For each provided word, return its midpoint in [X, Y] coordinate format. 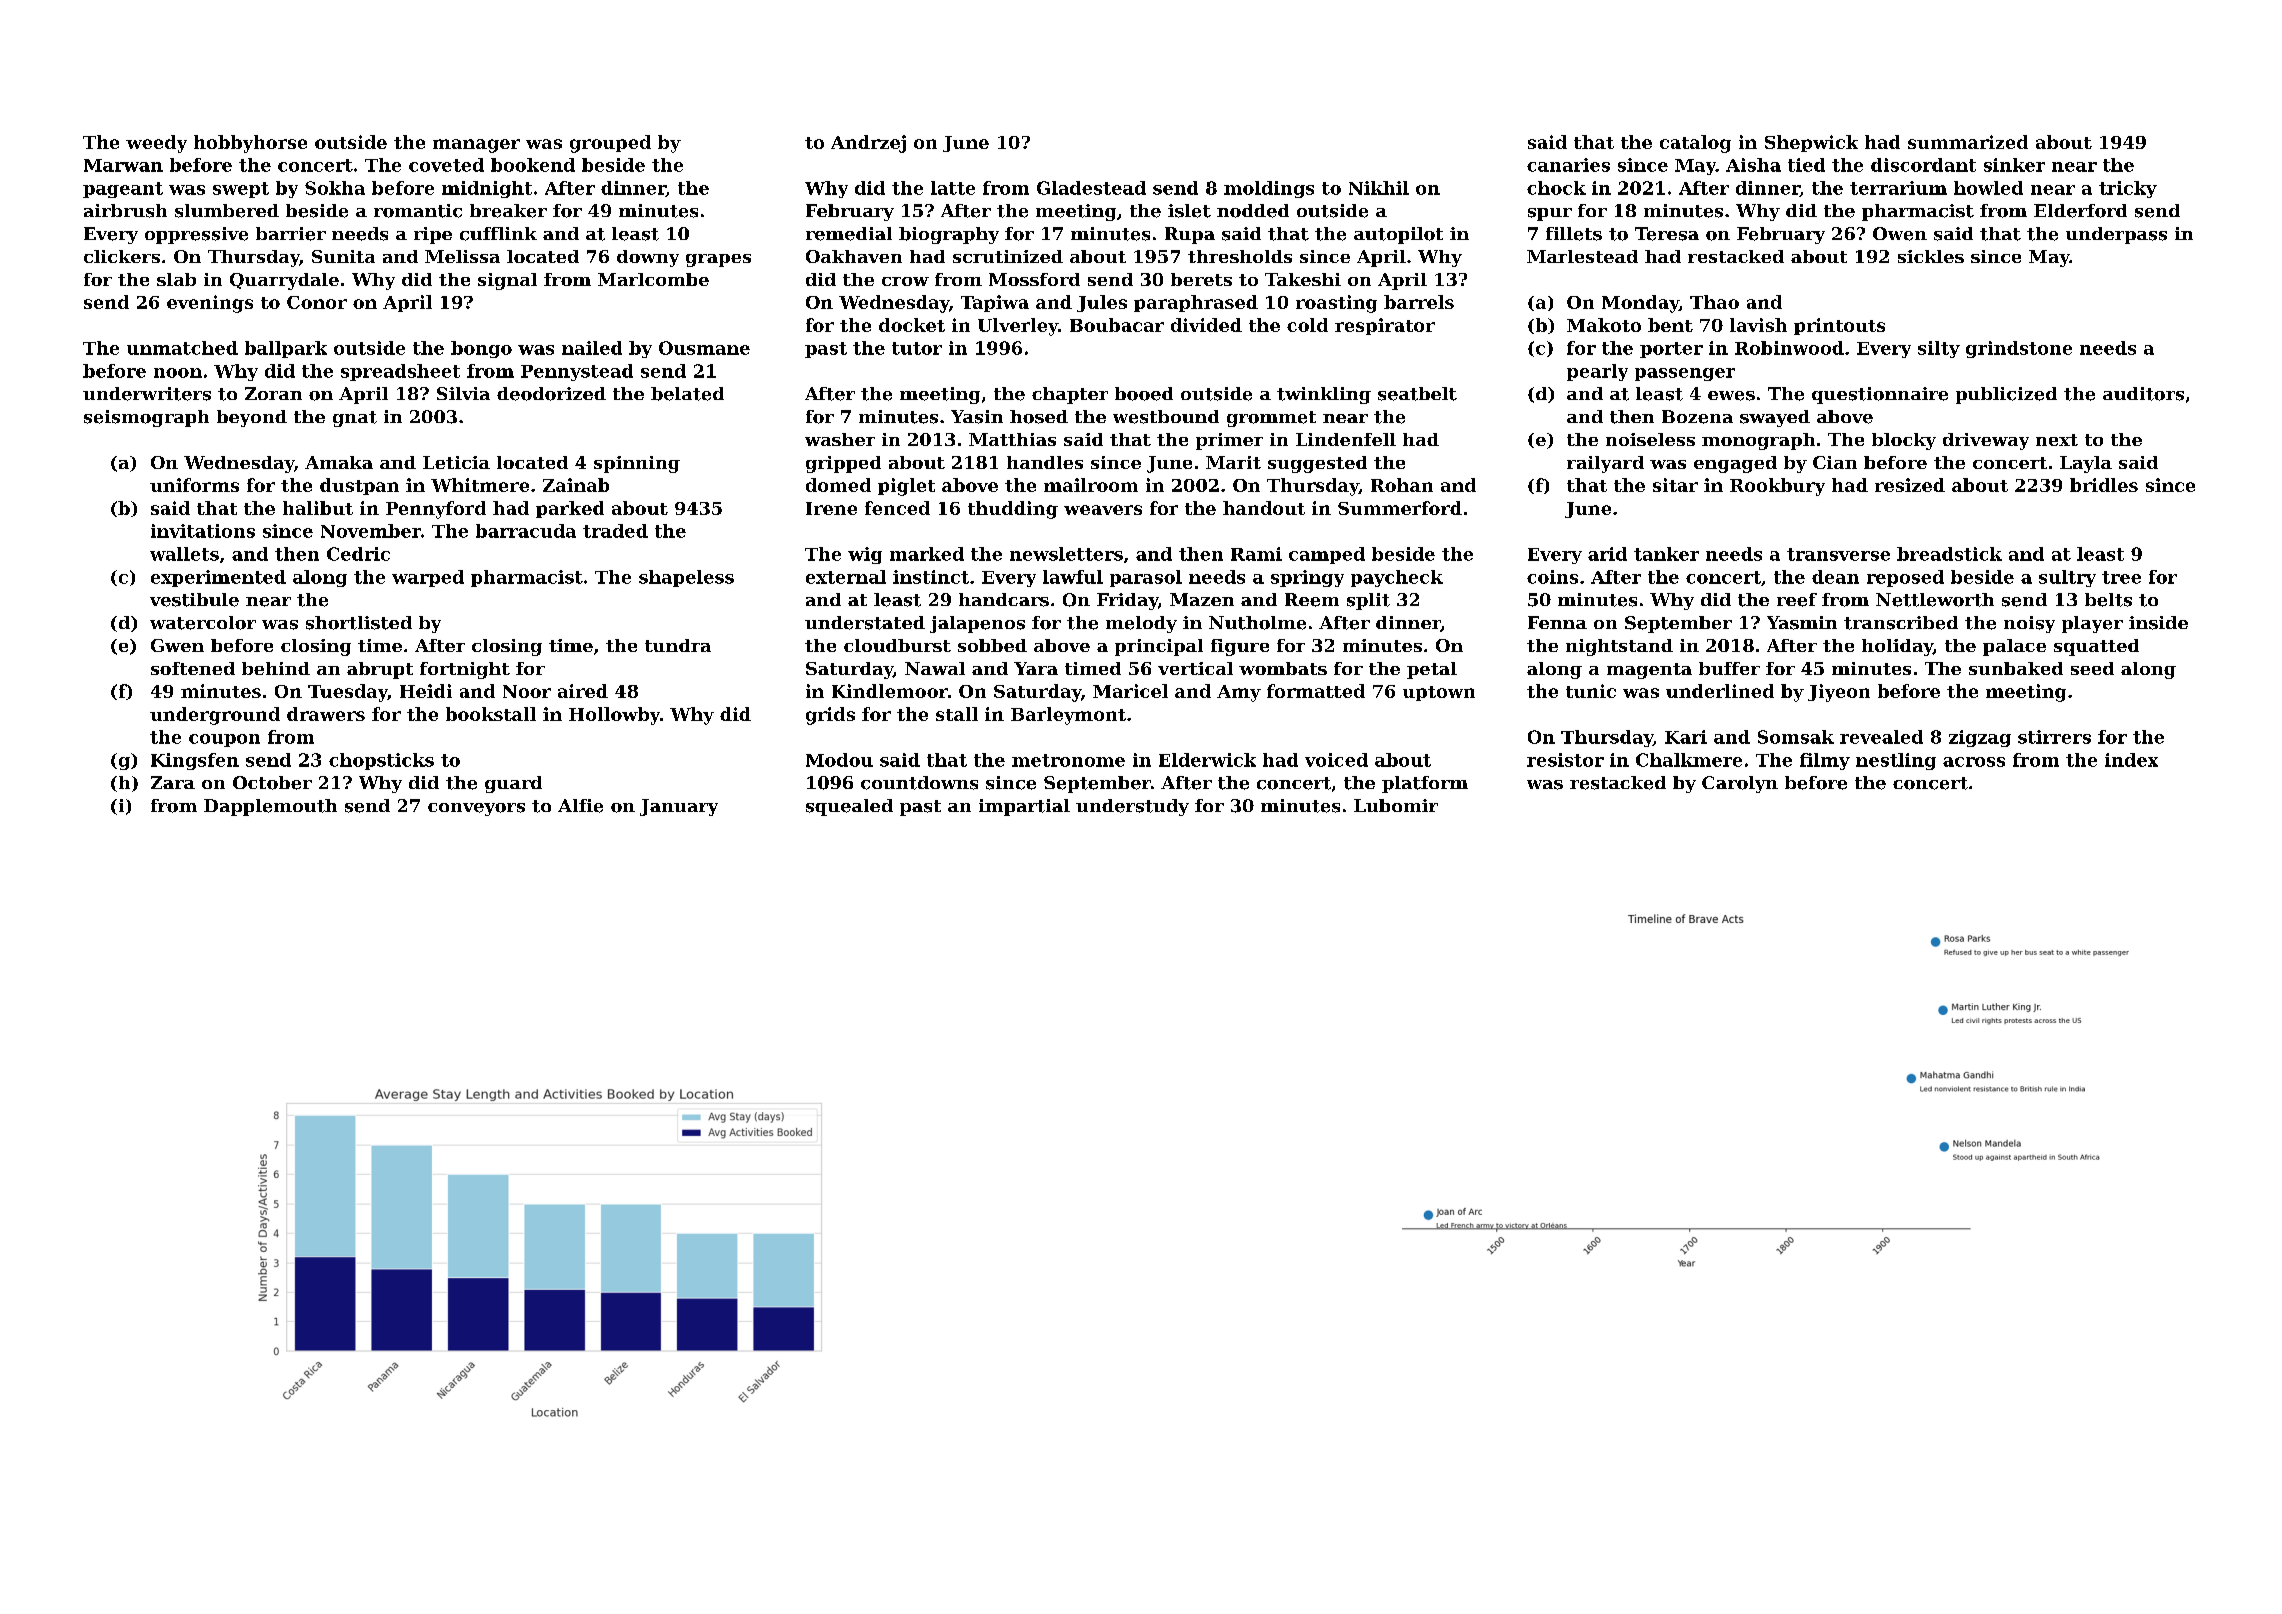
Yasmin [1802, 623]
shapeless [686, 578]
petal [1432, 670]
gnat [355, 419]
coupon [224, 740]
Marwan [123, 165]
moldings [1269, 189]
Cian [1835, 462]
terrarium [1898, 188]
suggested [1317, 464]
